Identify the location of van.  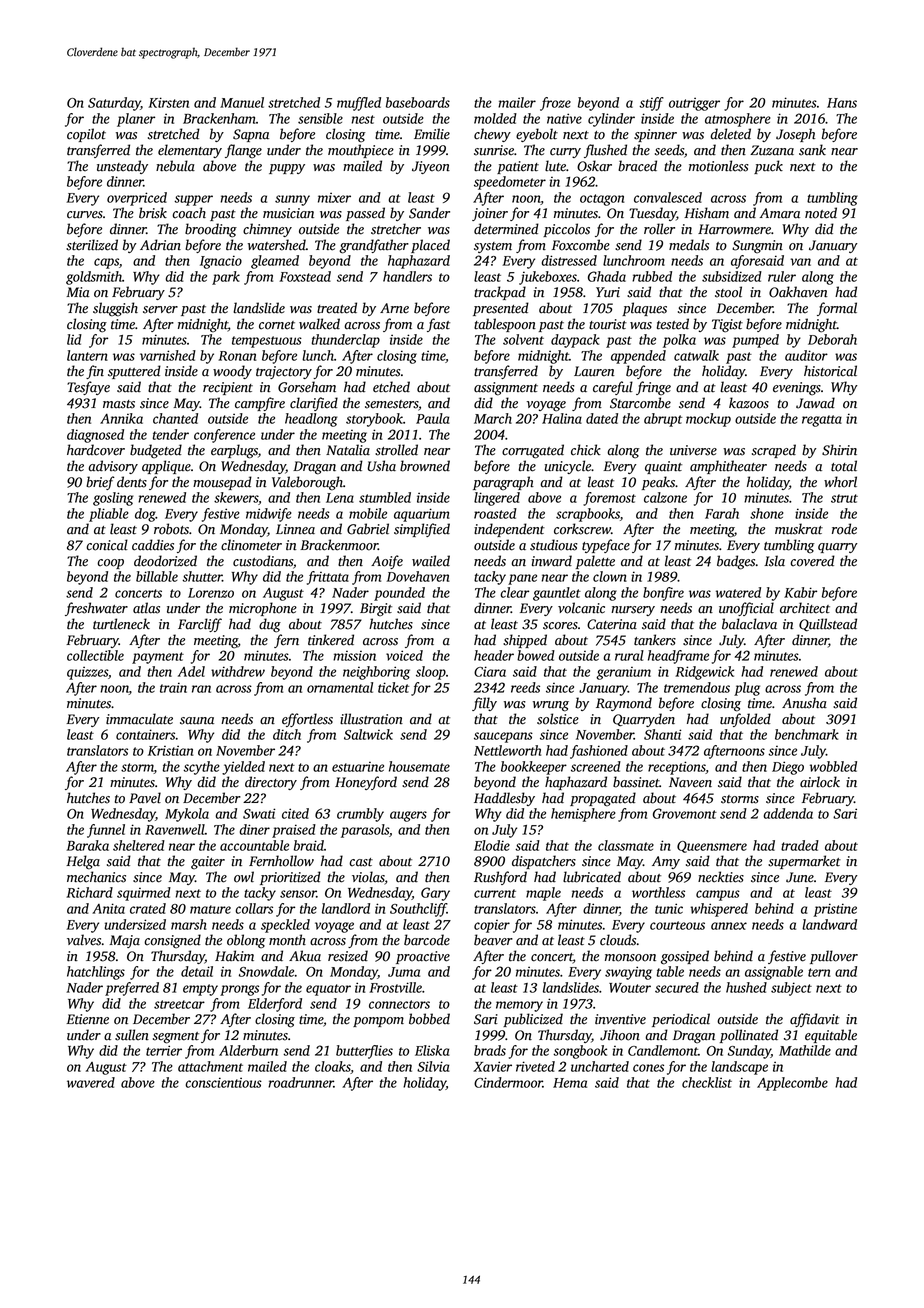
(800, 262).
